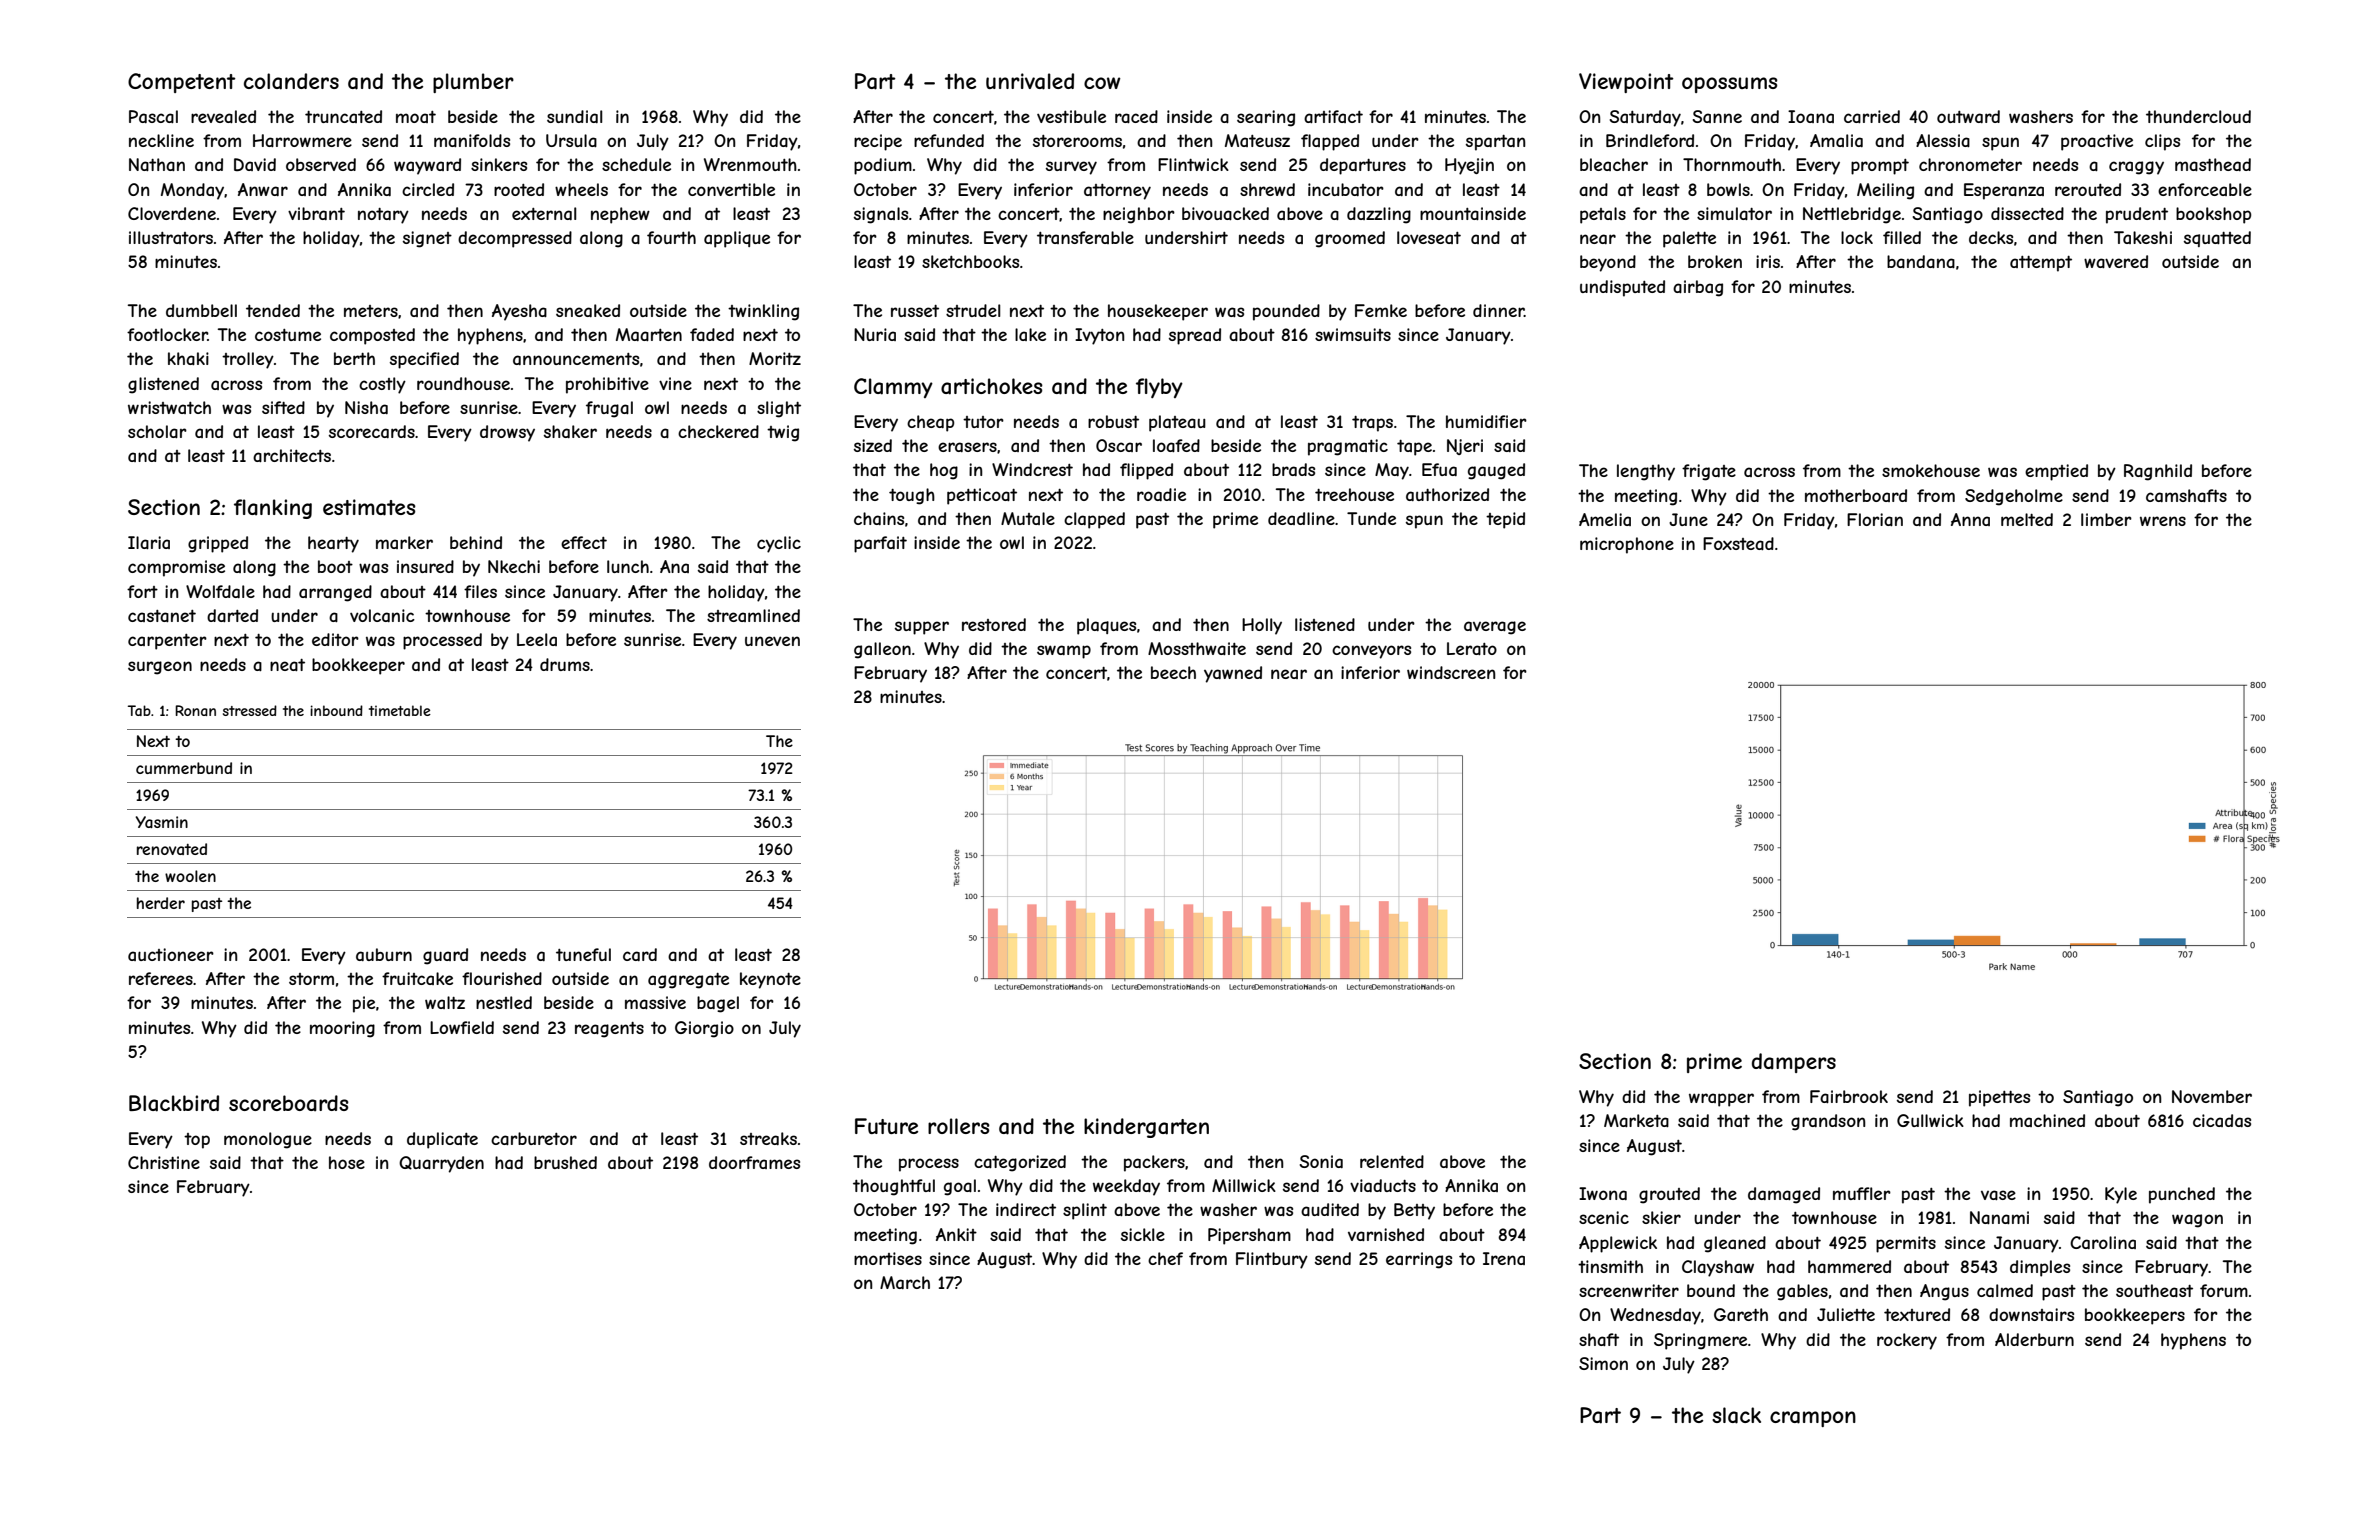 This document has height=1540, width=2380. What do you see at coordinates (1902, 237) in the document?
I see `filled` at bounding box center [1902, 237].
